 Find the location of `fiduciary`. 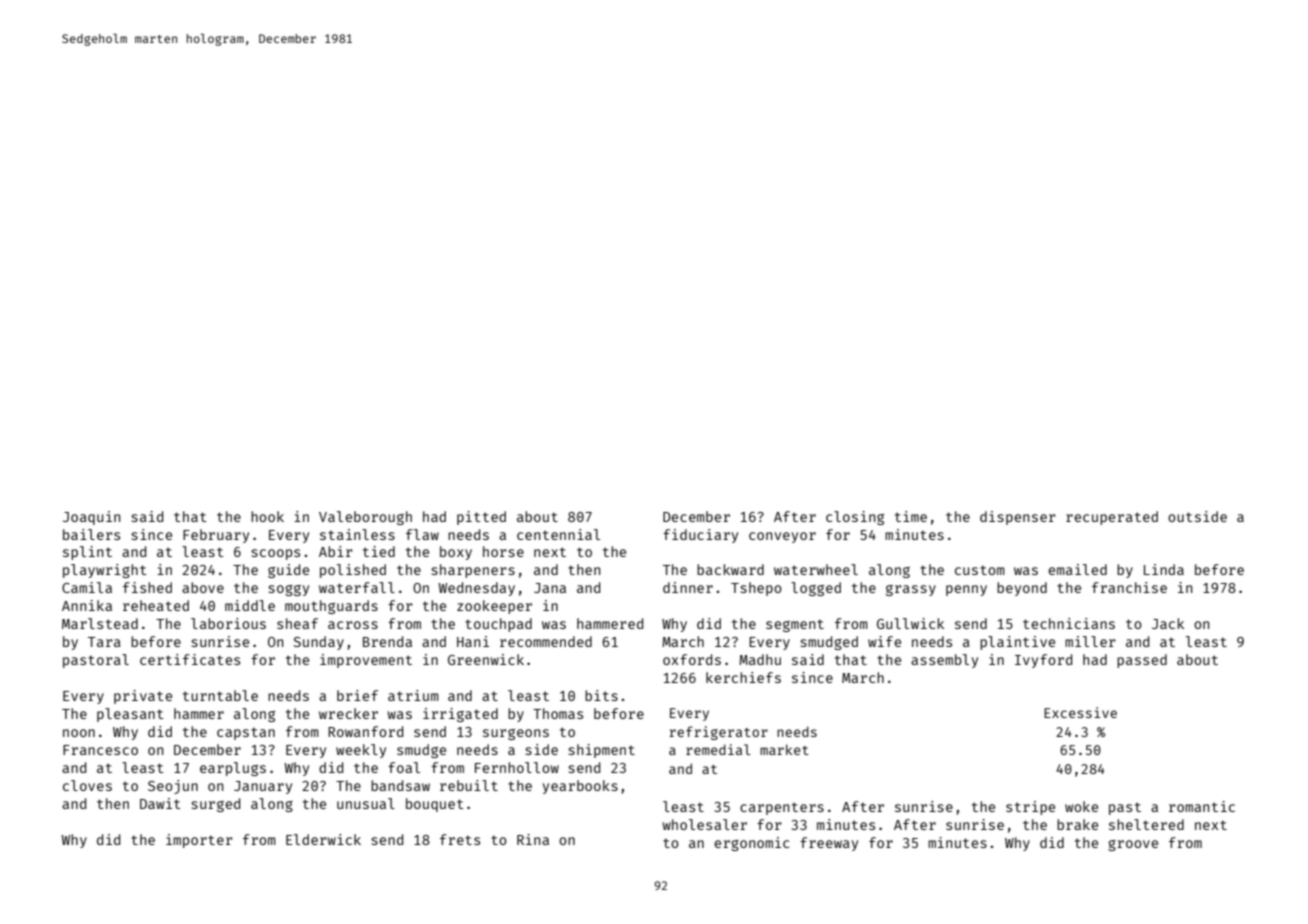

fiduciary is located at coordinates (700, 536).
